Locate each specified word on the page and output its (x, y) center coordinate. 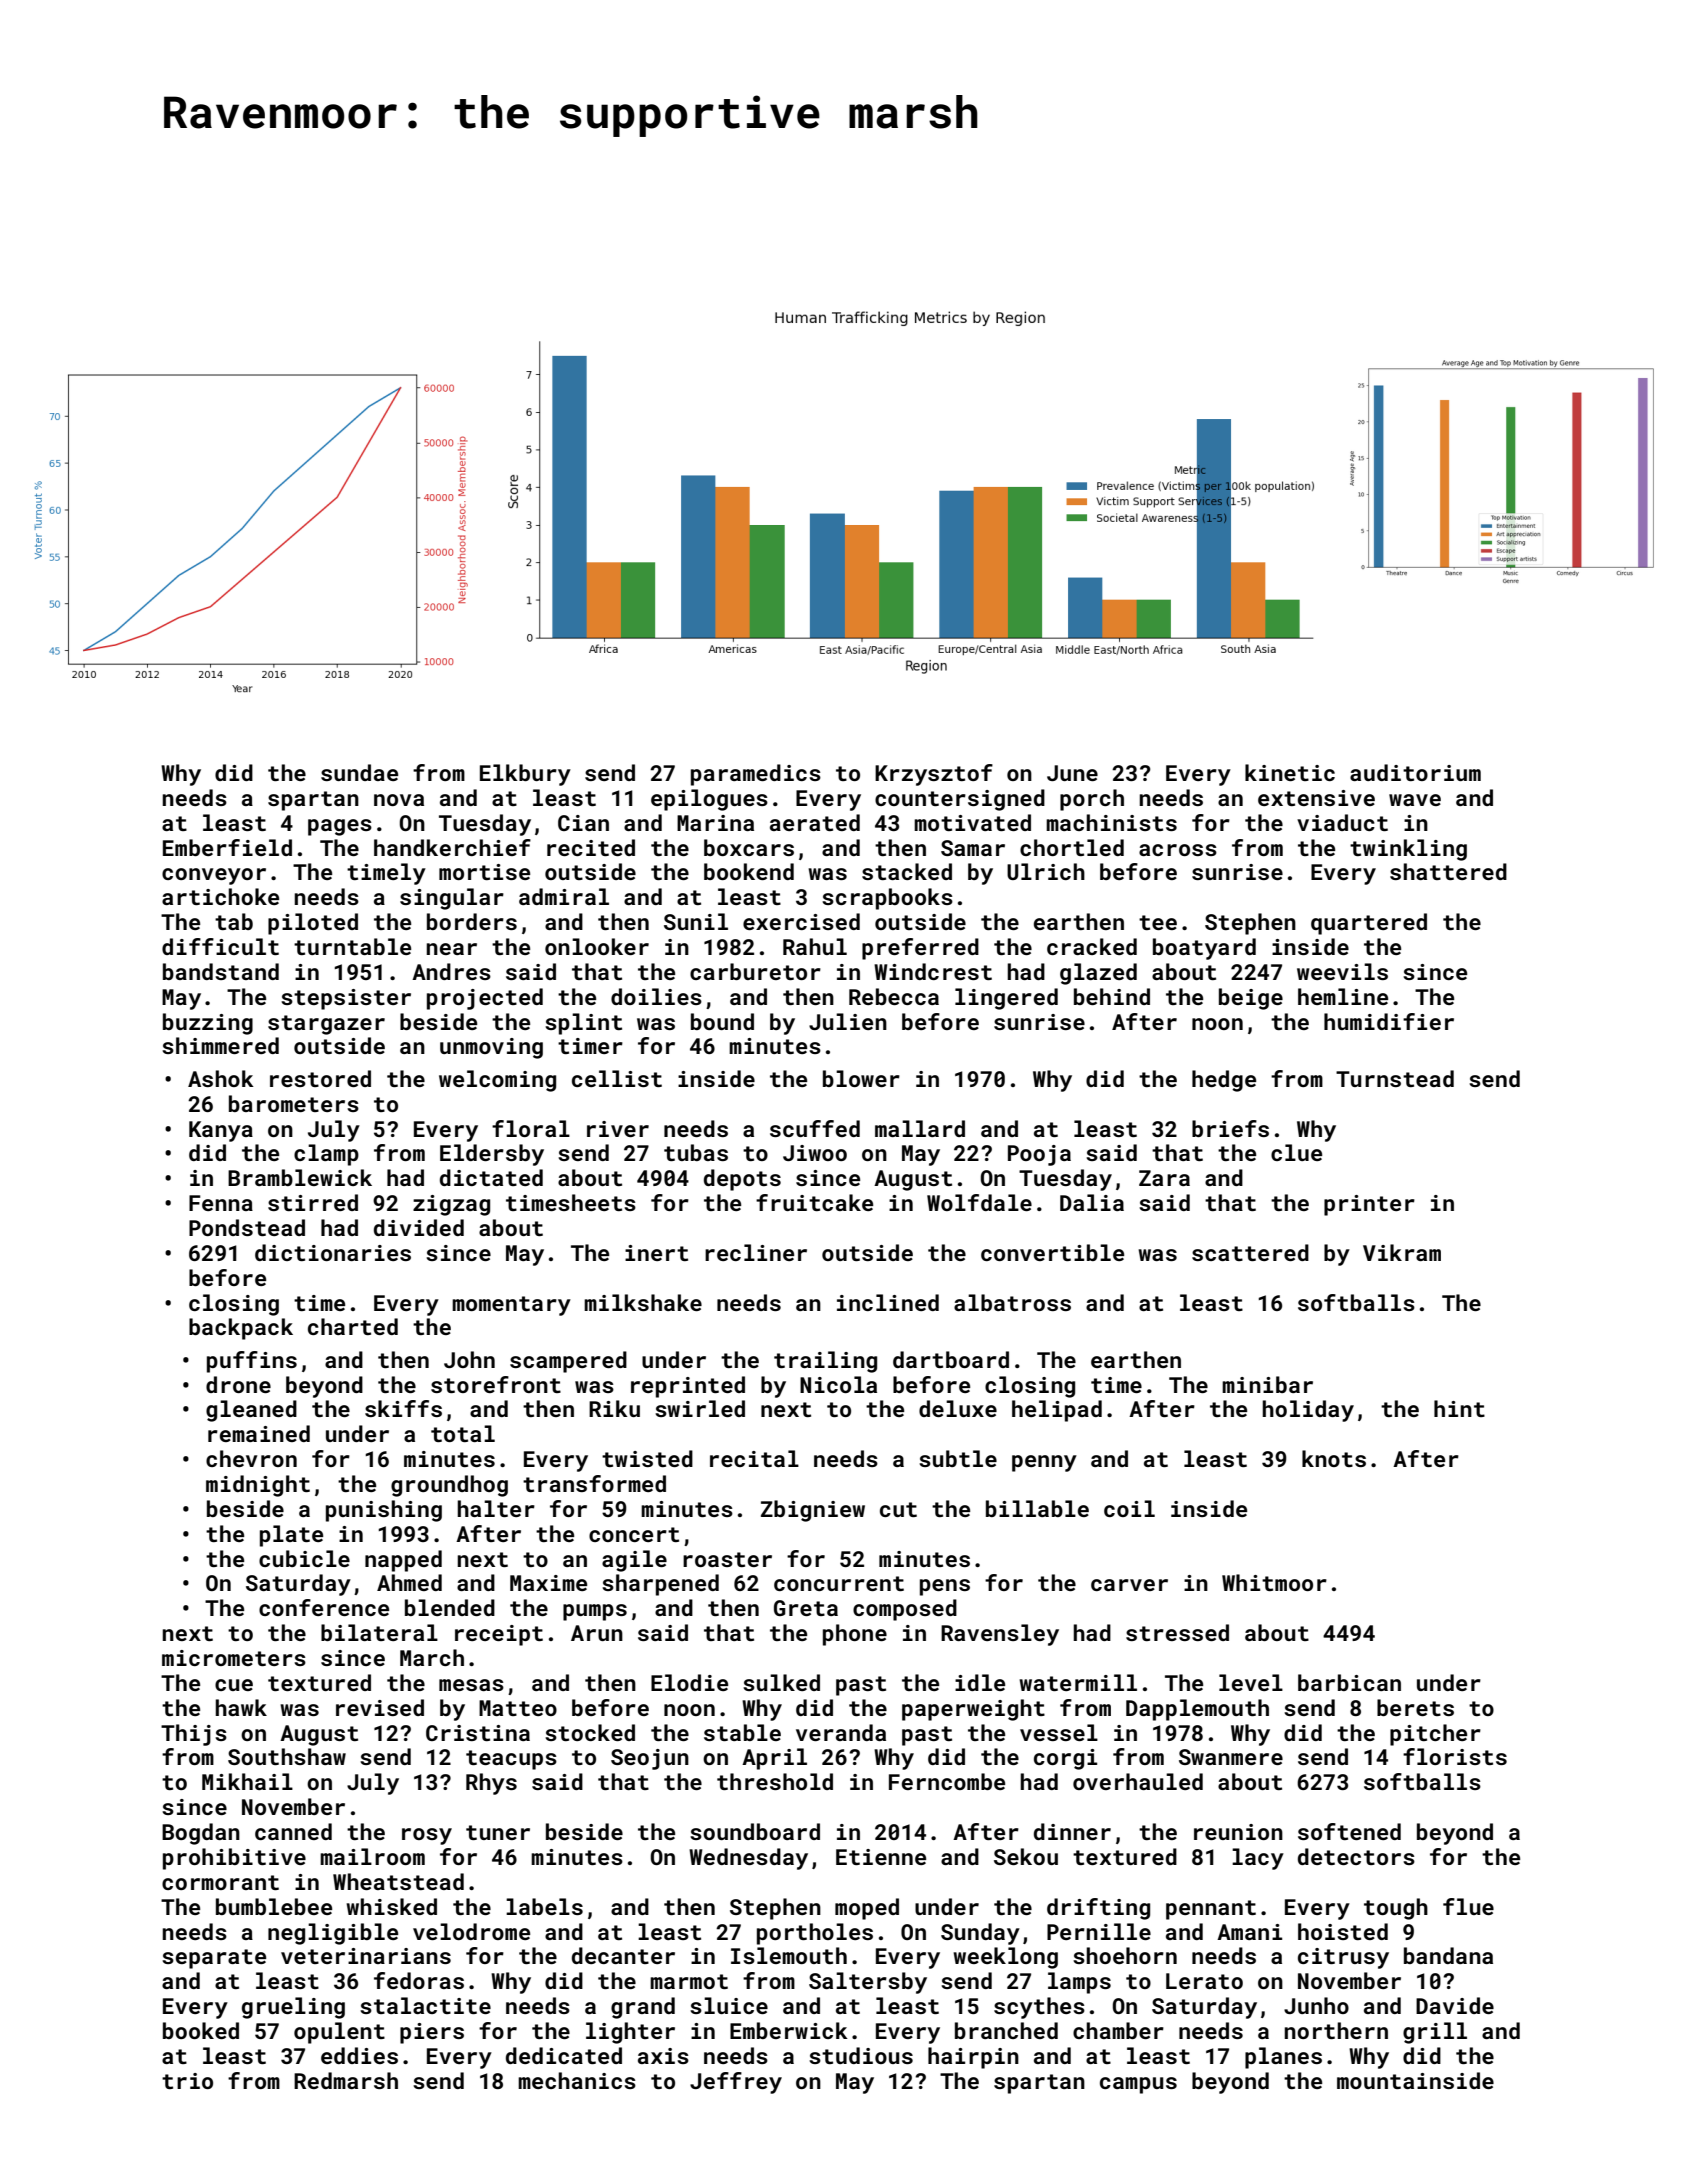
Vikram (1402, 1252)
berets (1415, 1707)
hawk (241, 1707)
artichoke (220, 896)
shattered (1448, 871)
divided (419, 1227)
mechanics (577, 2080)
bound (722, 1021)
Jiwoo (815, 1153)
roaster (727, 1559)
